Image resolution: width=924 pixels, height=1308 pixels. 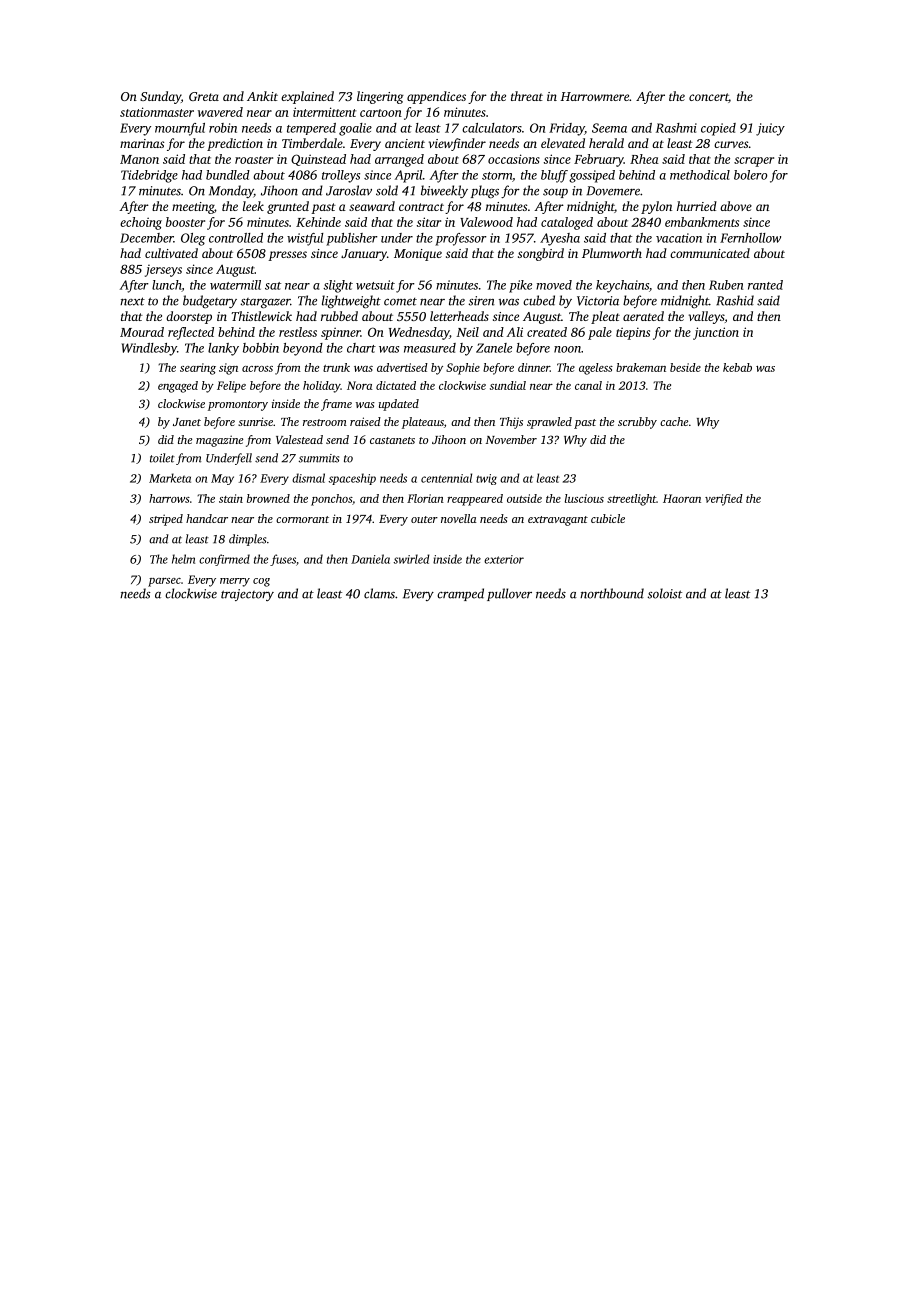 What do you see at coordinates (436, 97) in the image?
I see `appendices` at bounding box center [436, 97].
